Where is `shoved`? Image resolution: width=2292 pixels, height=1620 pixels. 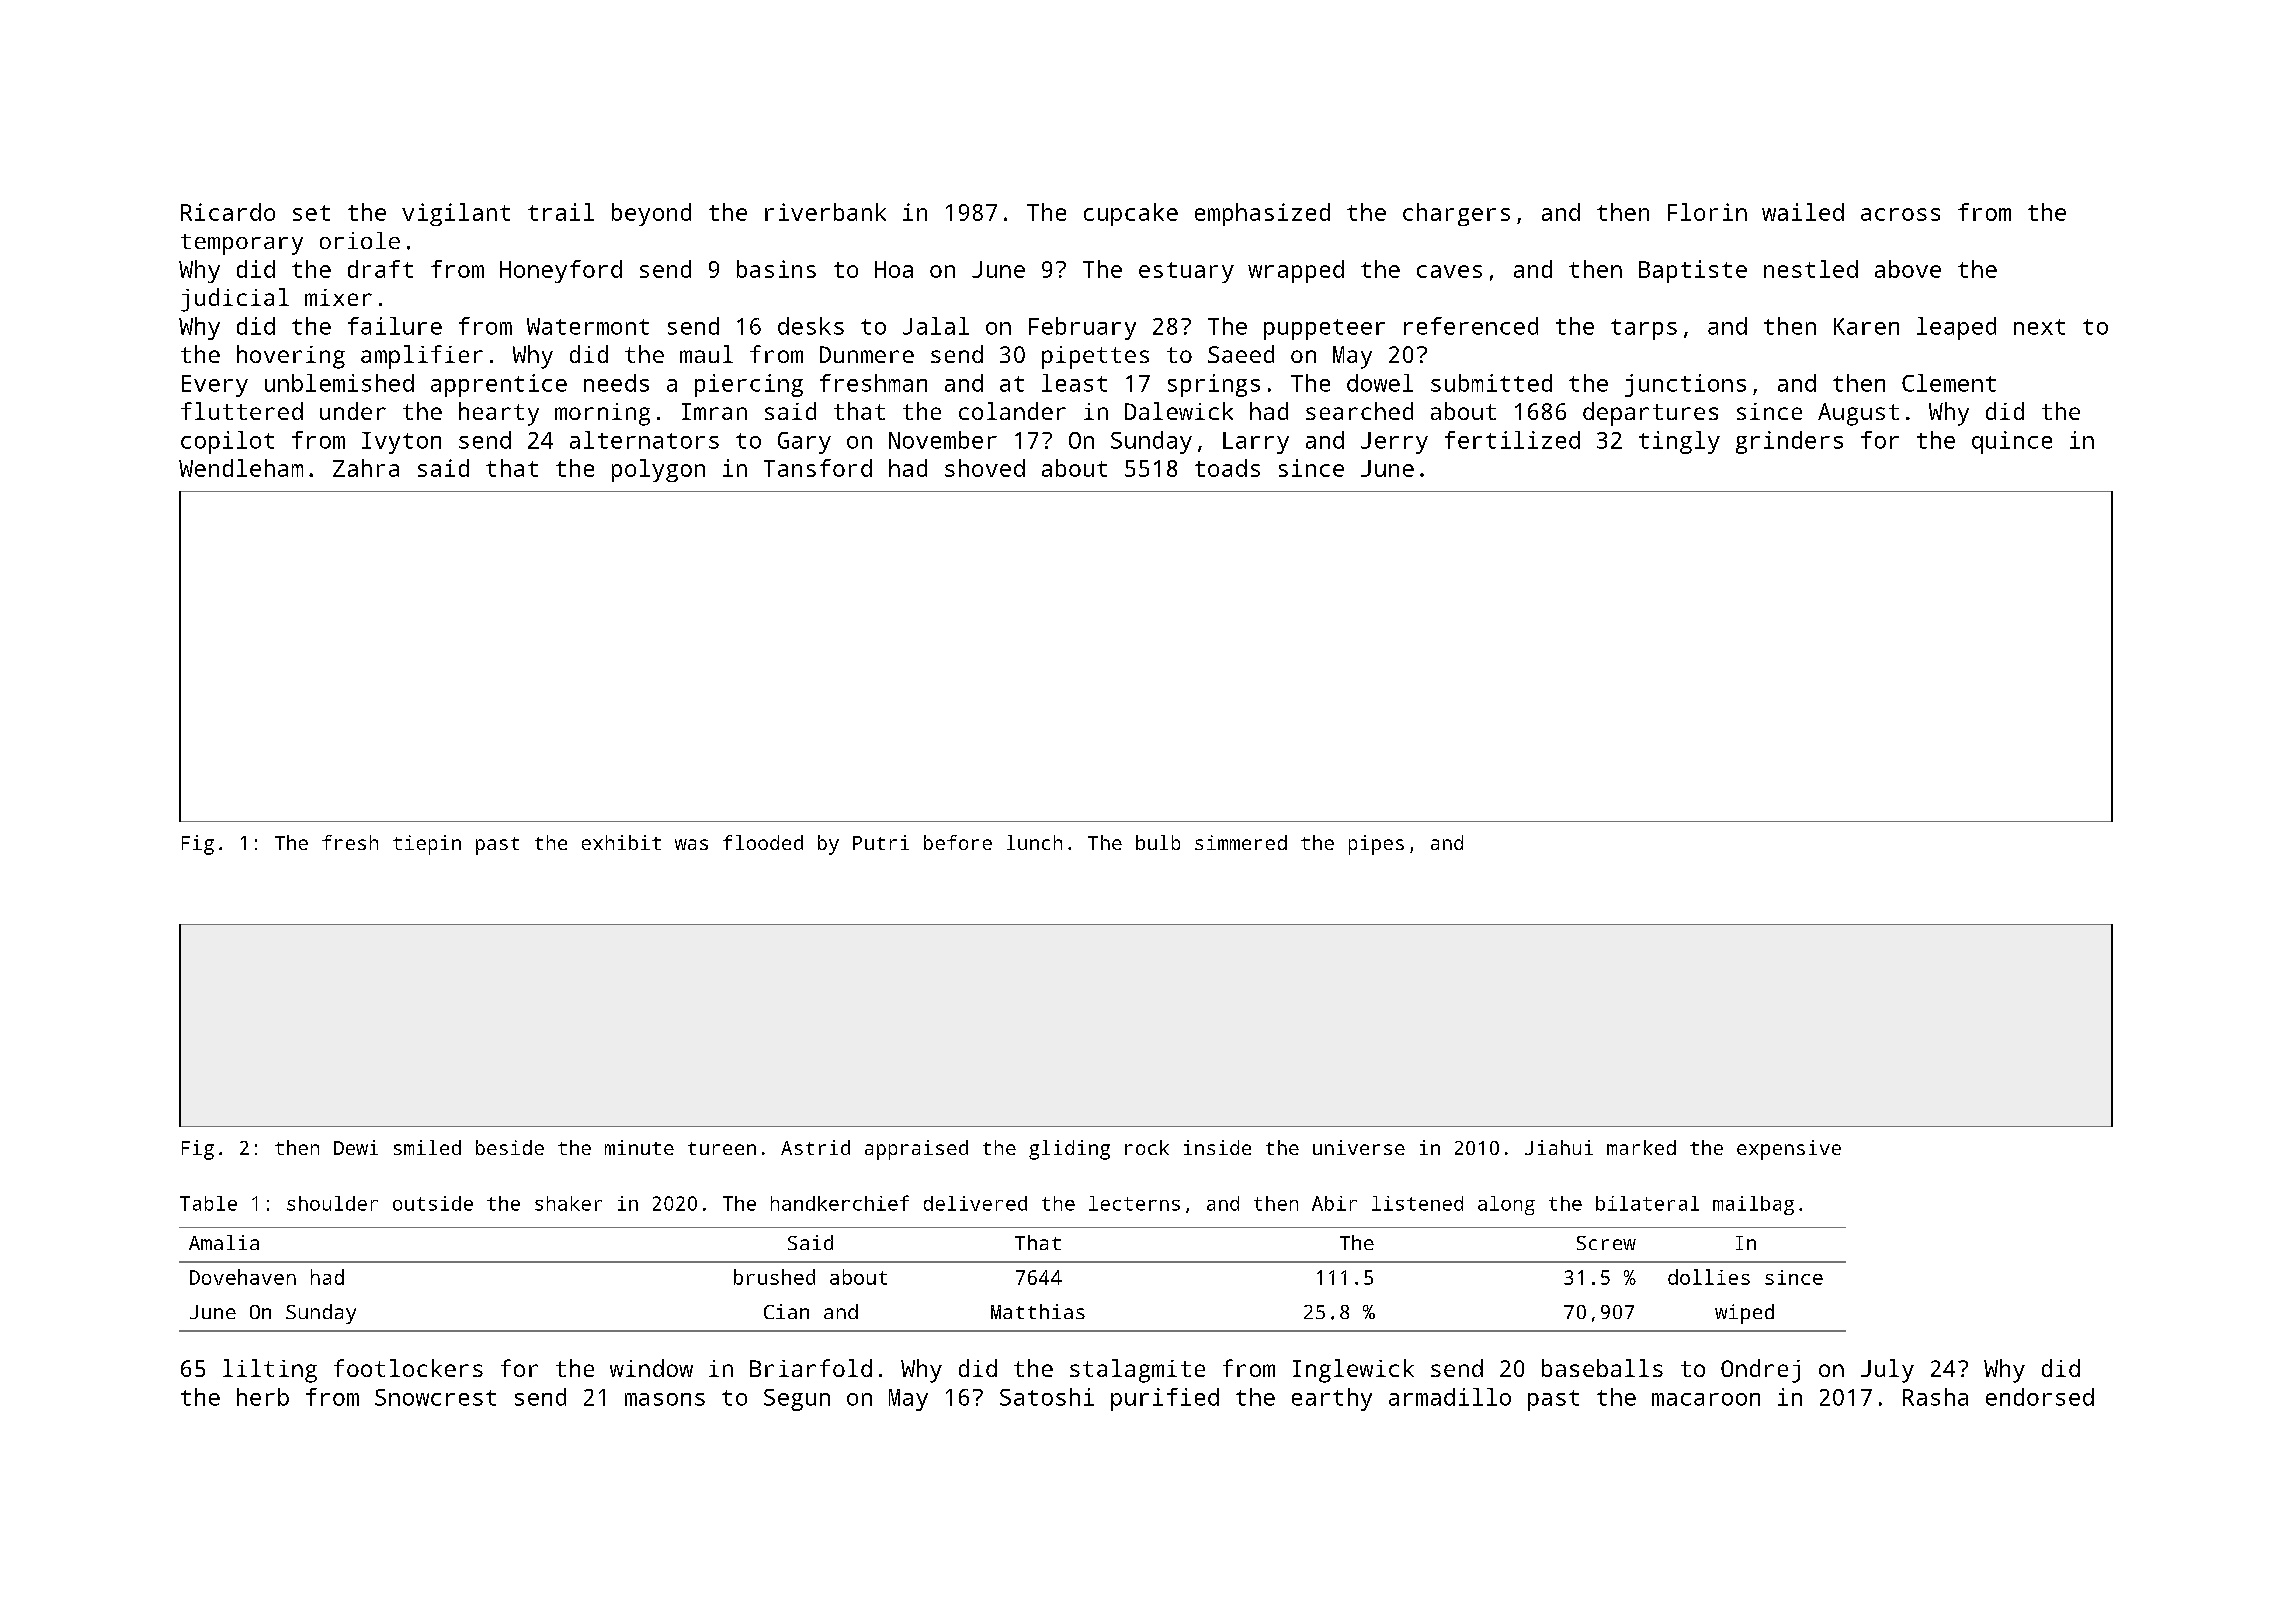 shoved is located at coordinates (985, 468).
